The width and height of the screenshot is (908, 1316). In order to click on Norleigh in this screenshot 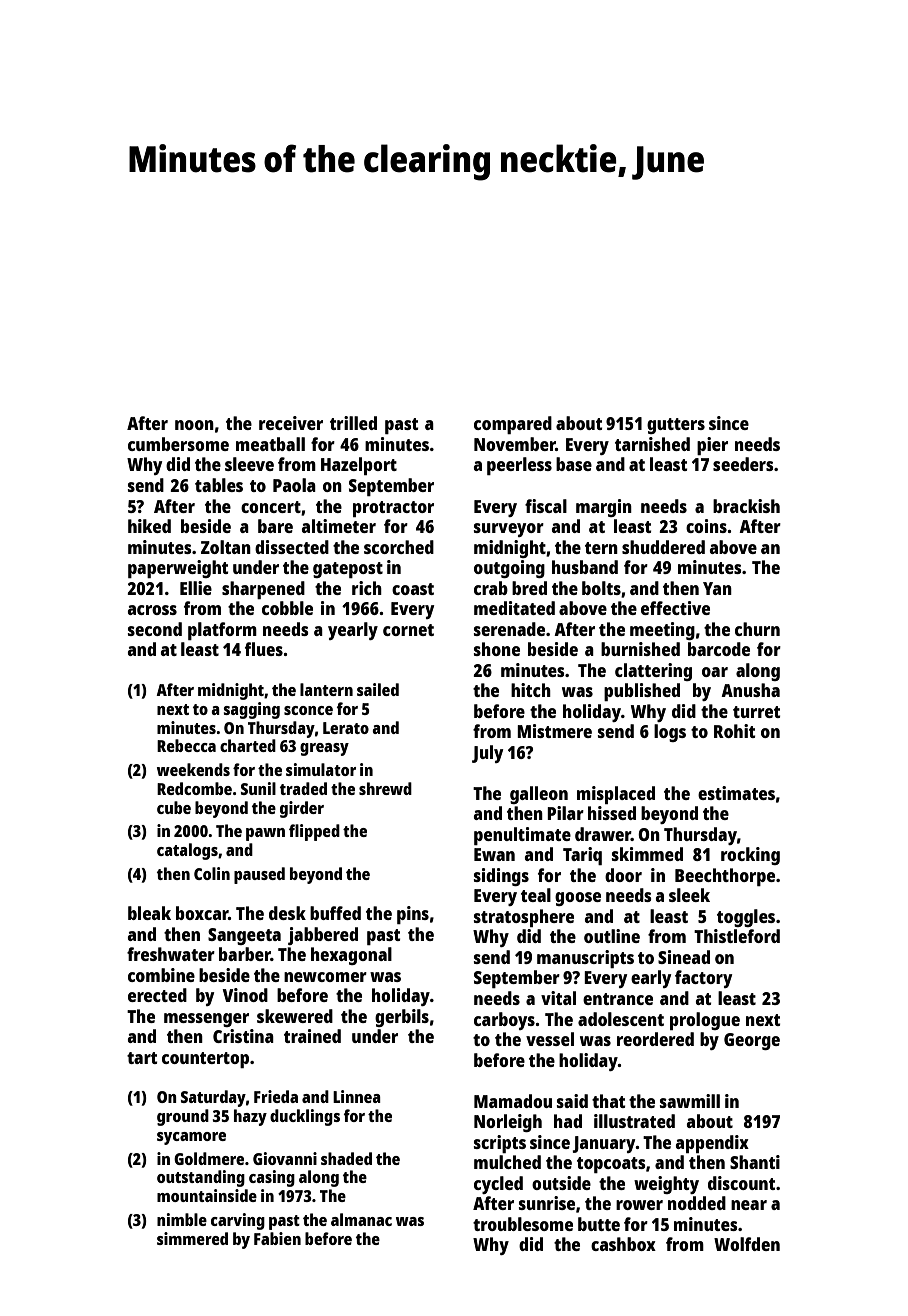, I will do `click(508, 1123)`.
